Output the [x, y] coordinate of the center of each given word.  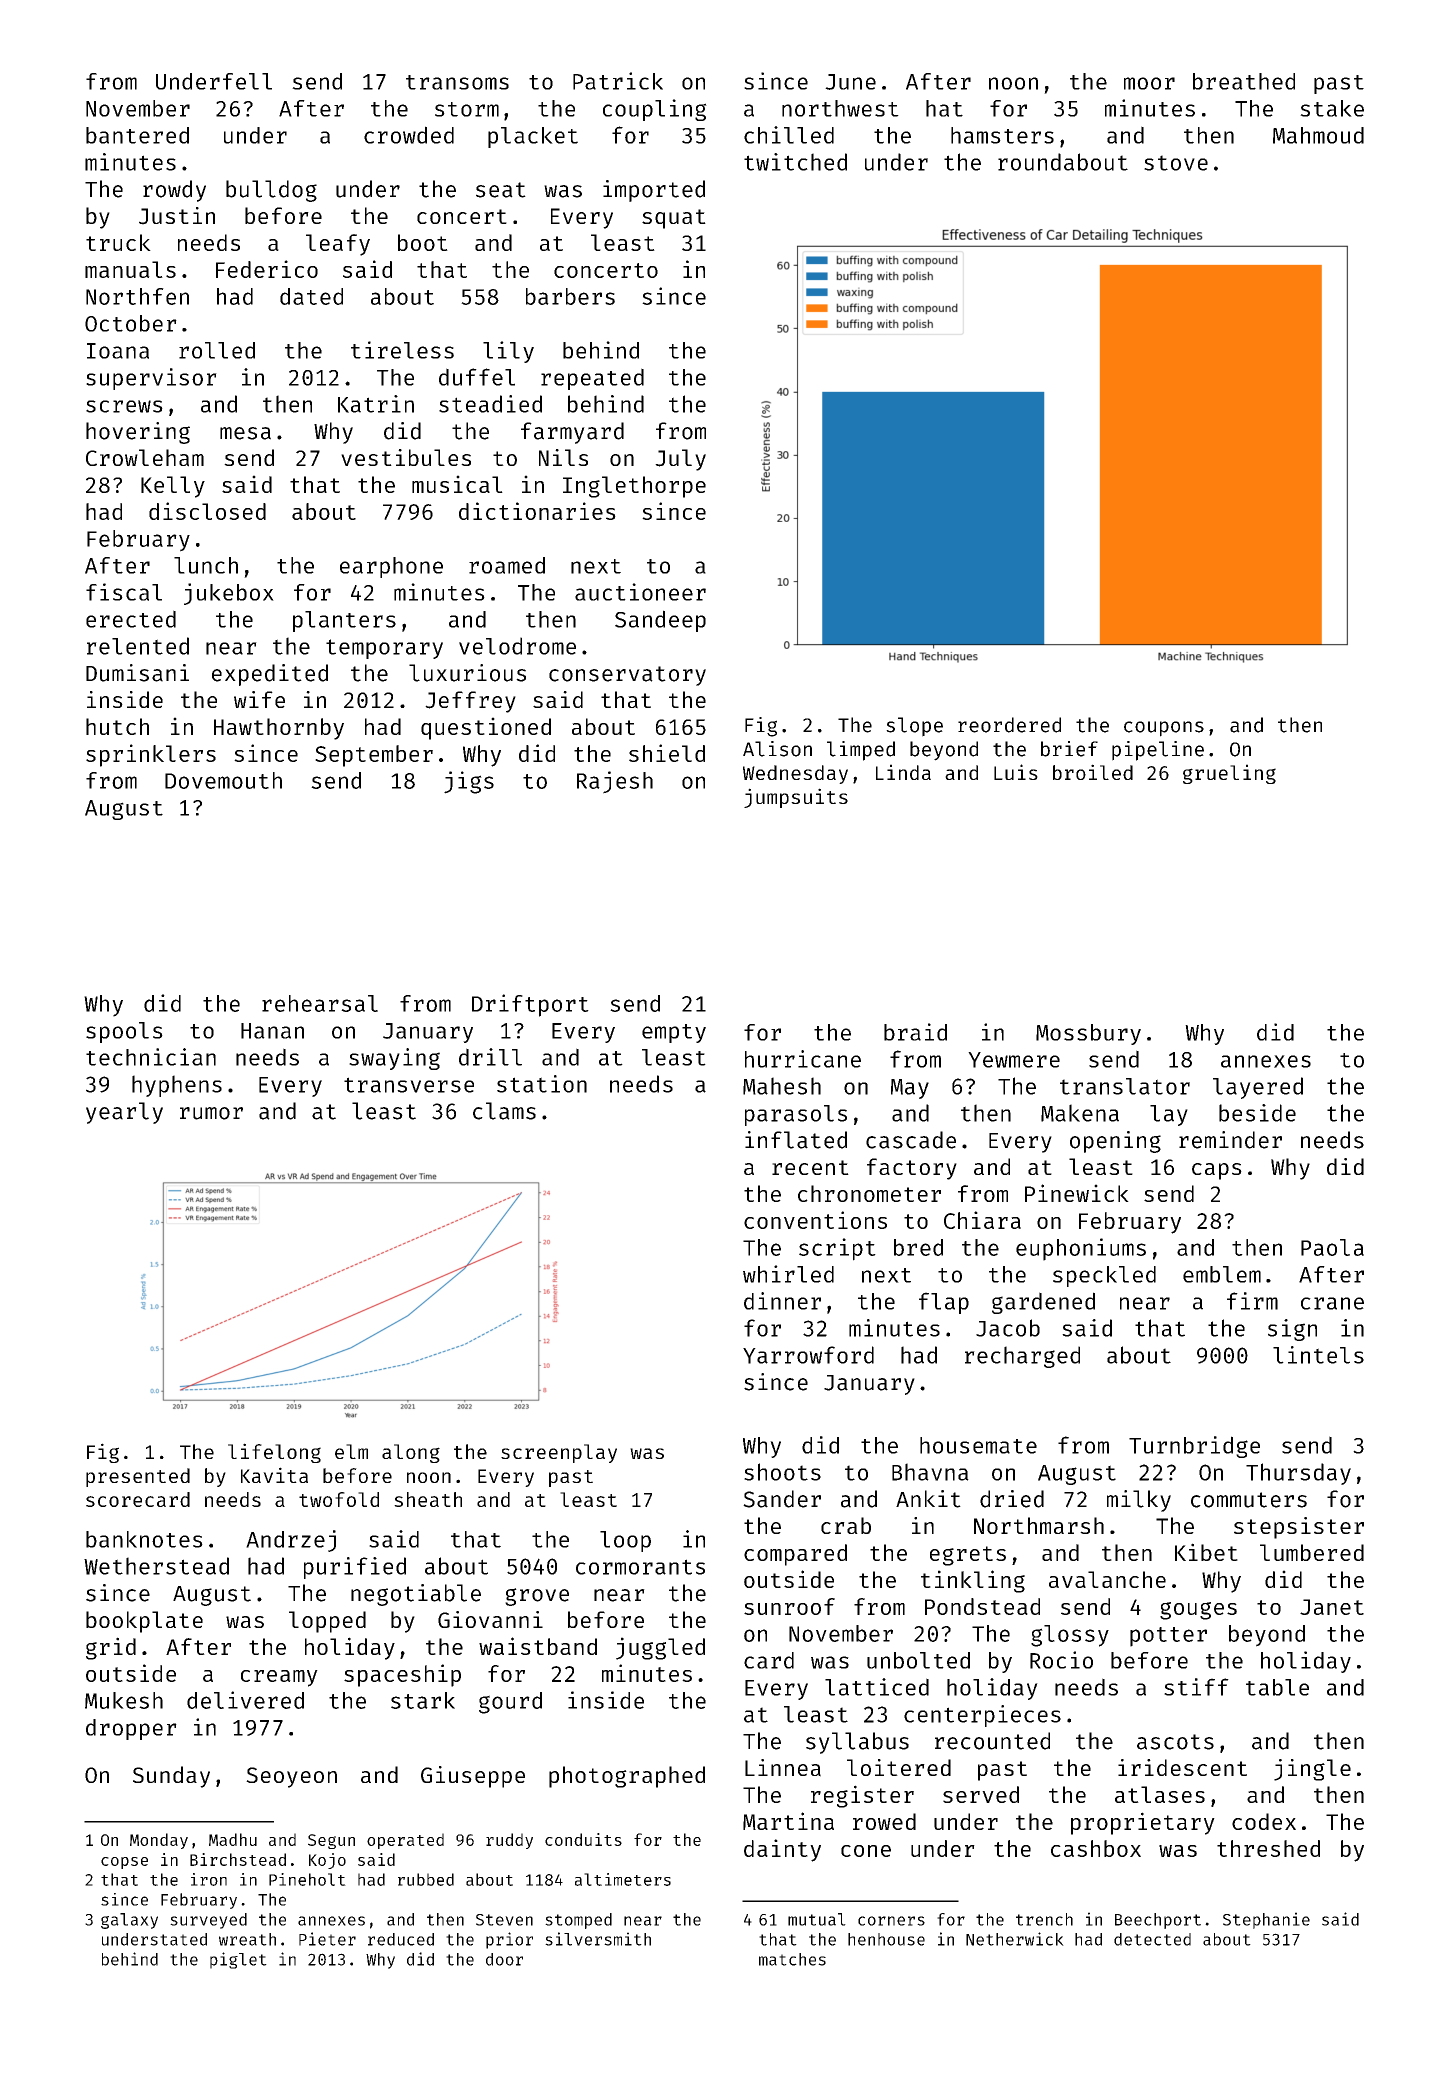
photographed [627, 1777]
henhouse [886, 1939]
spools [124, 1032]
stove [1176, 163]
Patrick [618, 81]
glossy [1070, 1636]
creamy [279, 1678]
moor [1149, 83]
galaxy [129, 1921]
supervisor [151, 379]
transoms [457, 82]
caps [1217, 1171]
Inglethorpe [634, 487]
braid [915, 1032]
